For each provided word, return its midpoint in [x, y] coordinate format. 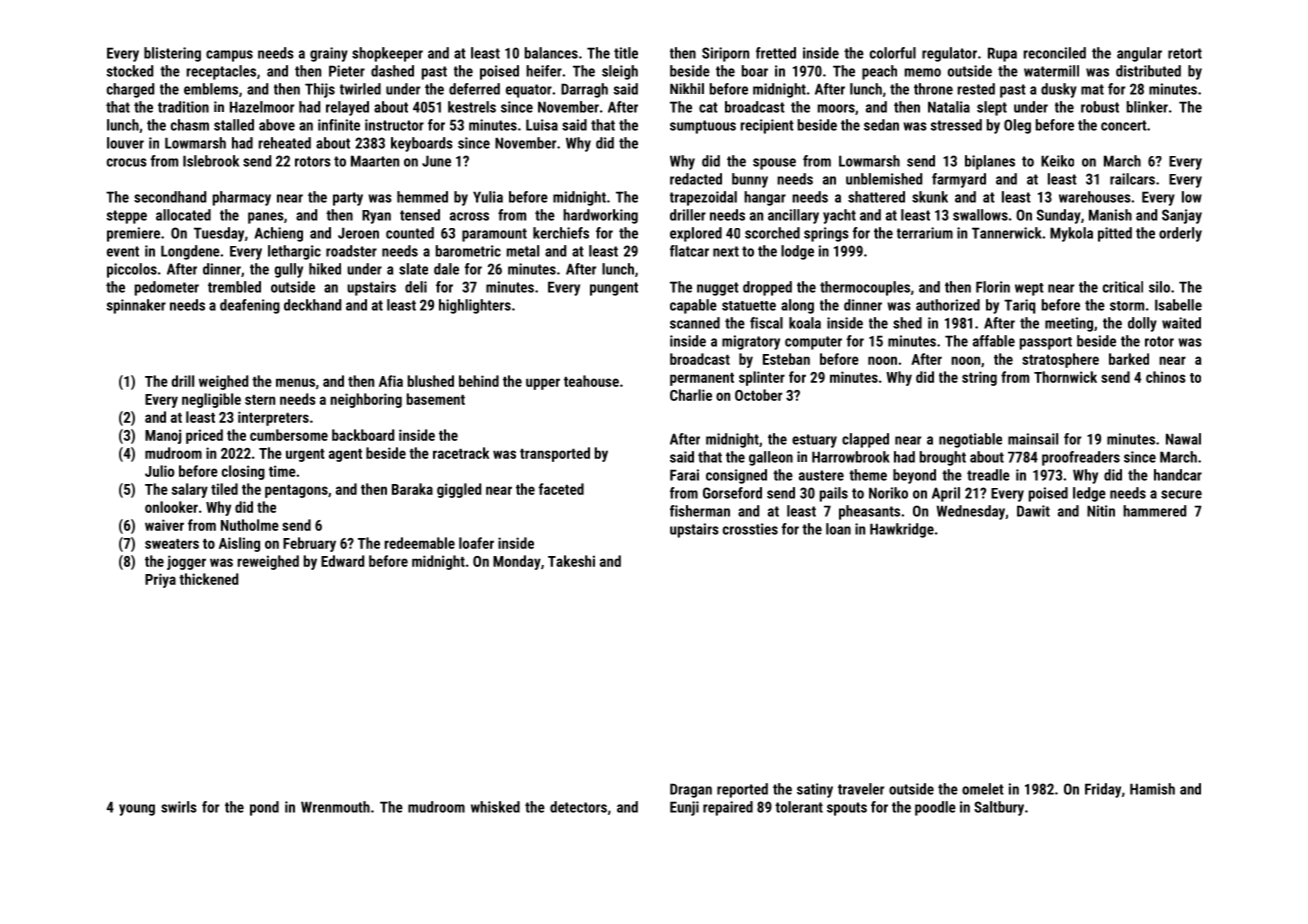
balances [551, 53]
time [282, 471]
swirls [179, 807]
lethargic [294, 252]
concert [1124, 125]
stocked [130, 71]
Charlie [691, 395]
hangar [765, 198]
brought [943, 458]
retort [1185, 53]
